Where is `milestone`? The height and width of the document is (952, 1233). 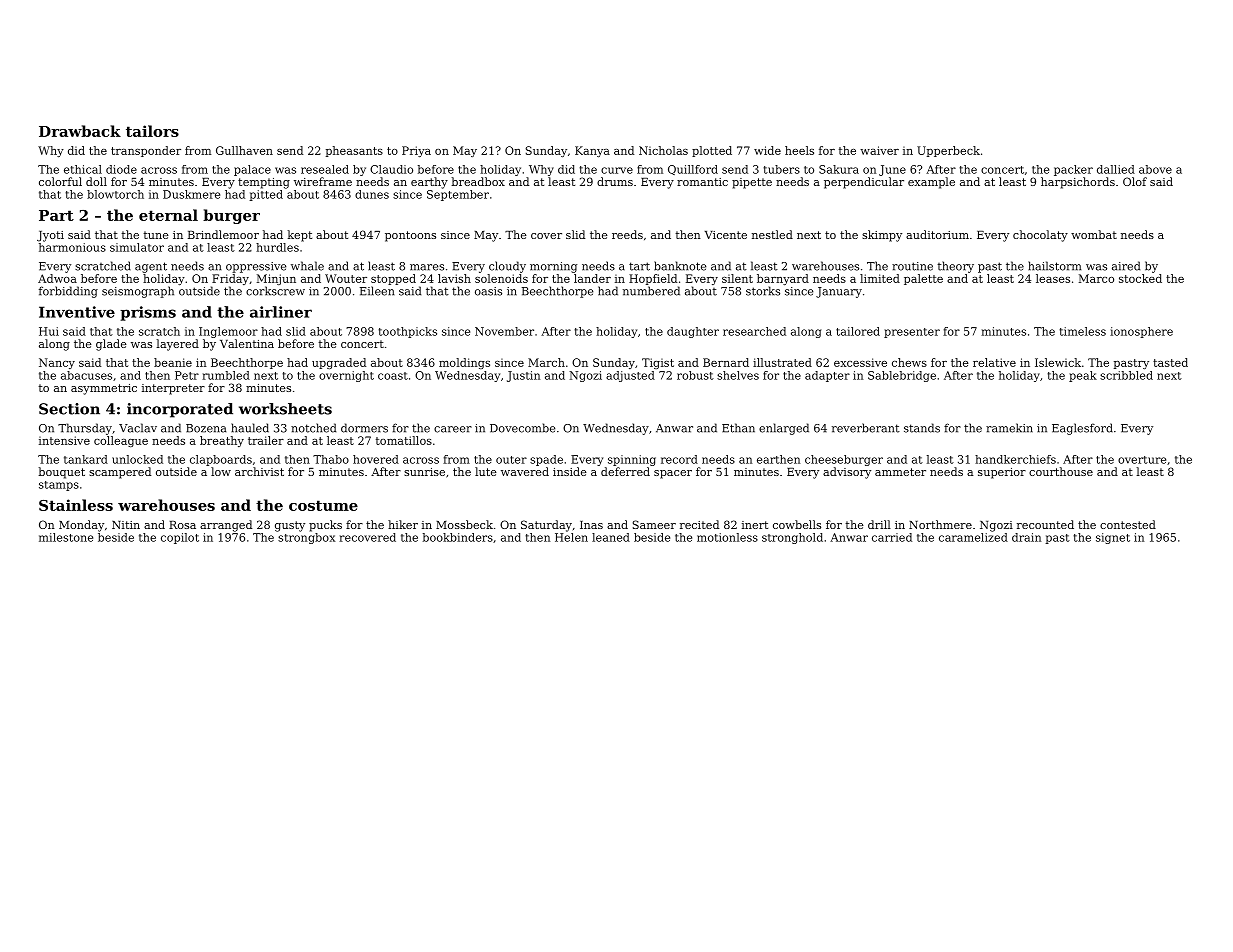
milestone is located at coordinates (66, 537).
